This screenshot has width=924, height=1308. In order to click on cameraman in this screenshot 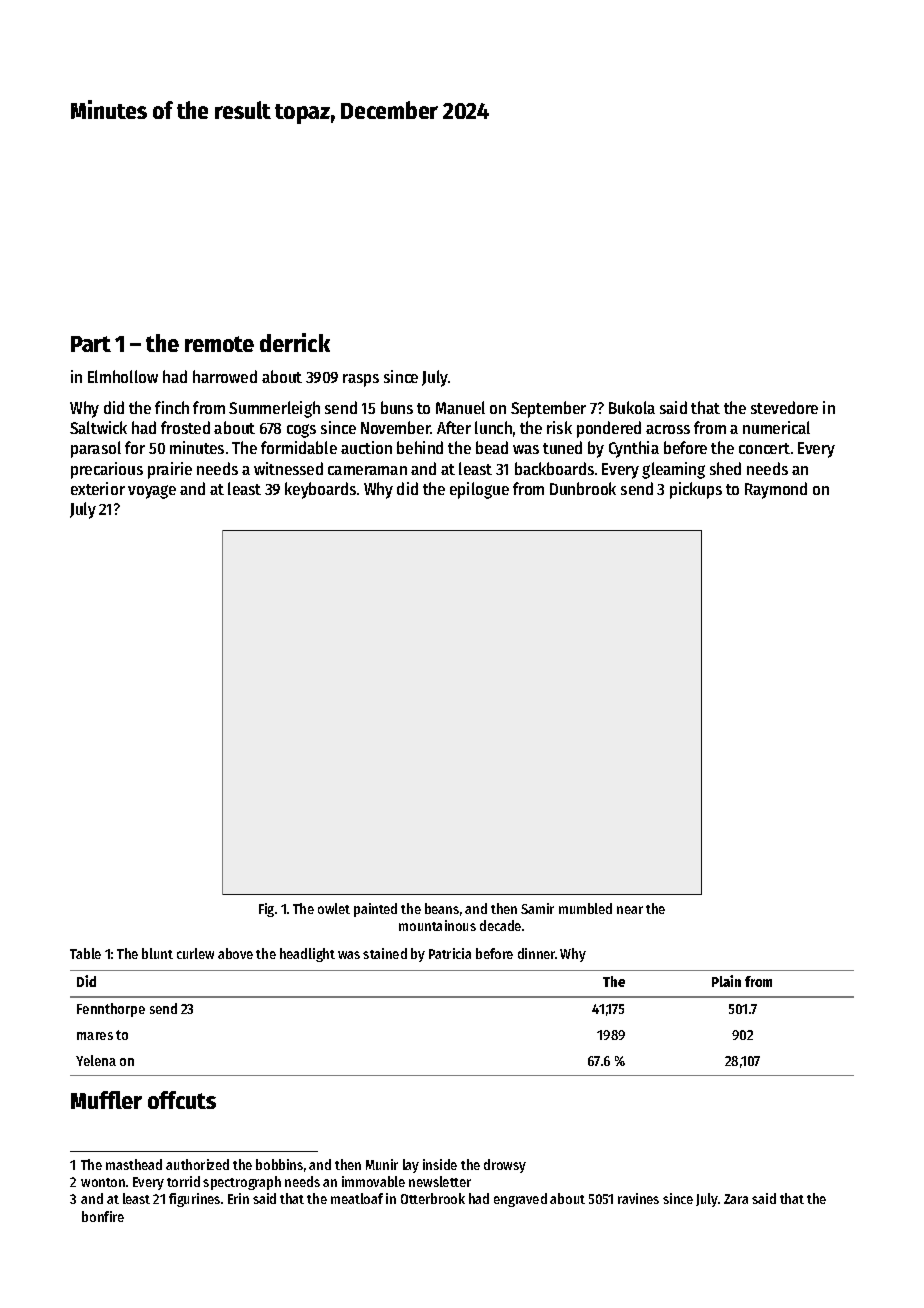, I will do `click(367, 470)`.
